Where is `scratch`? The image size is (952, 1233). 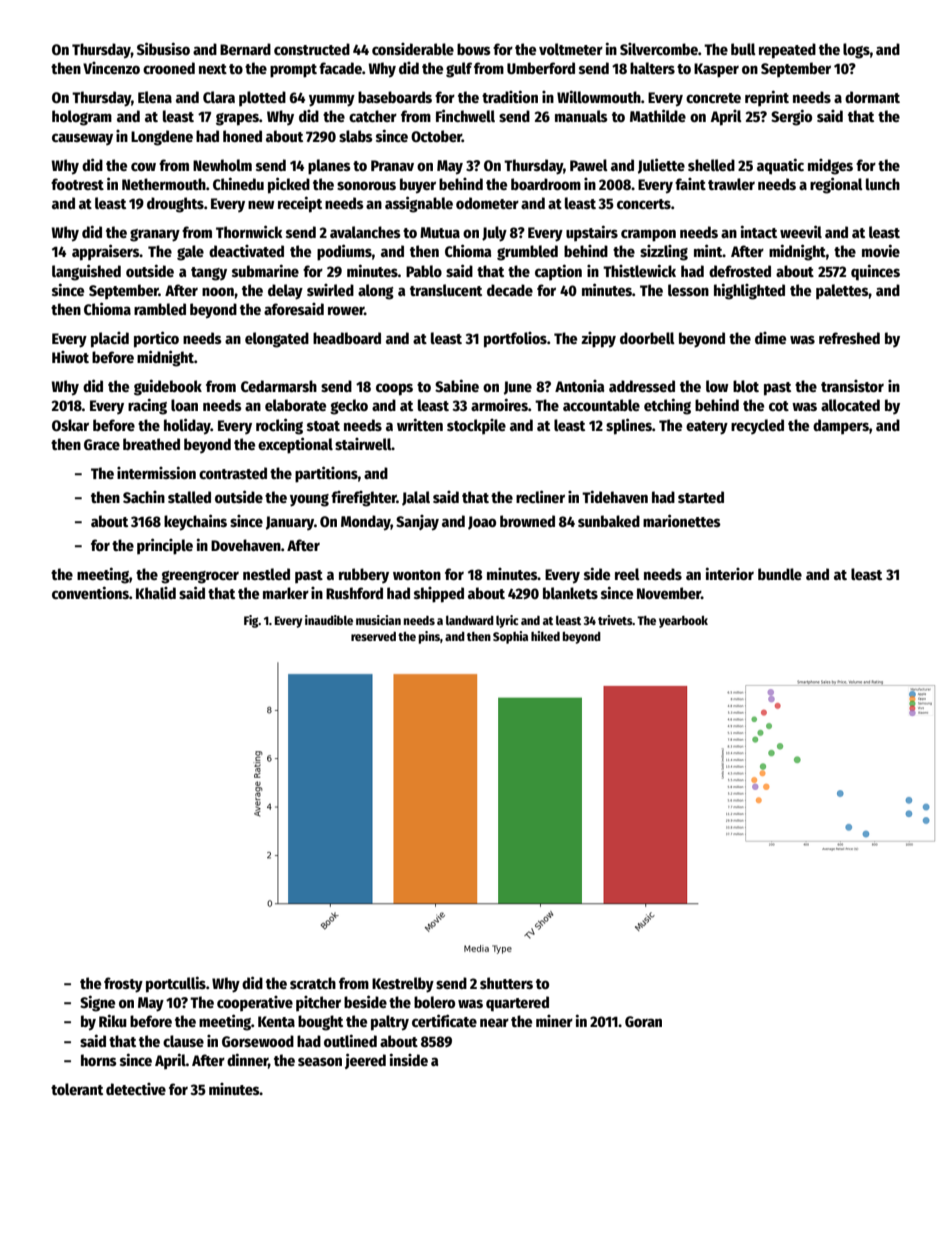
scratch is located at coordinates (313, 983).
